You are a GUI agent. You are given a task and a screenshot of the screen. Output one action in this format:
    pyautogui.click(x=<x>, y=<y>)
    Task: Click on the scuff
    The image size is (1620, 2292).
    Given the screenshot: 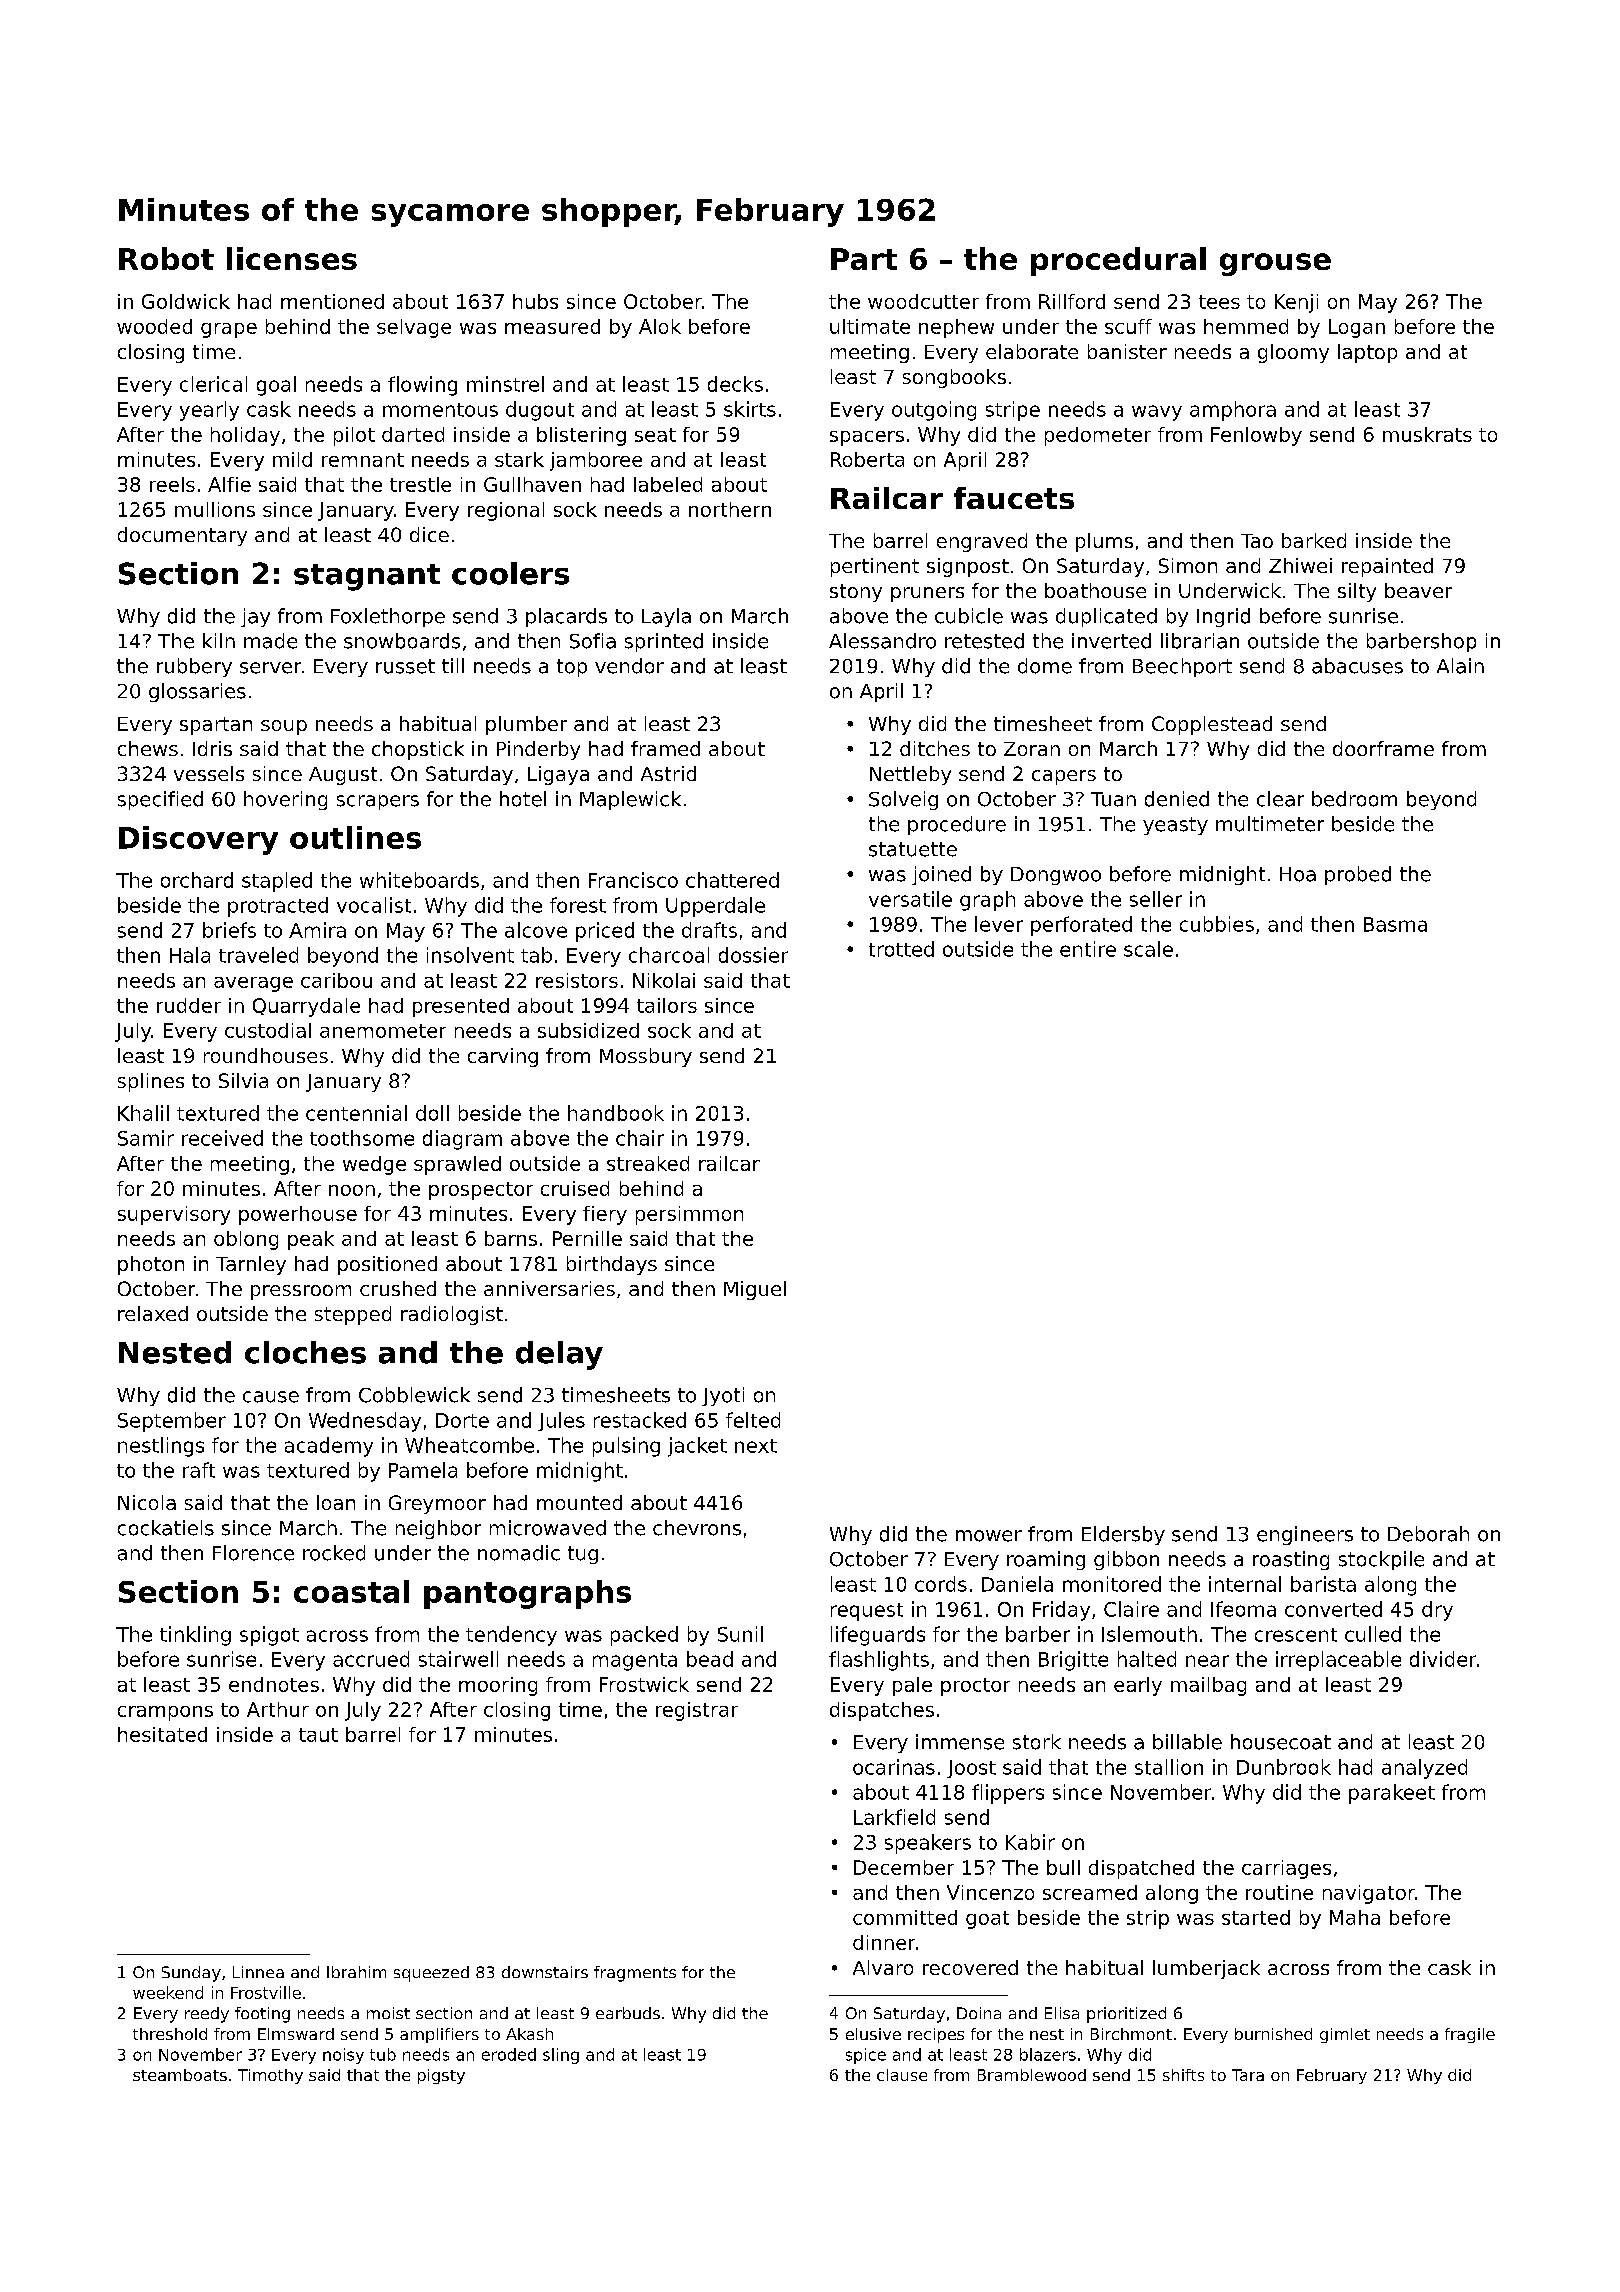 What is the action you would take?
    pyautogui.click(x=1128, y=326)
